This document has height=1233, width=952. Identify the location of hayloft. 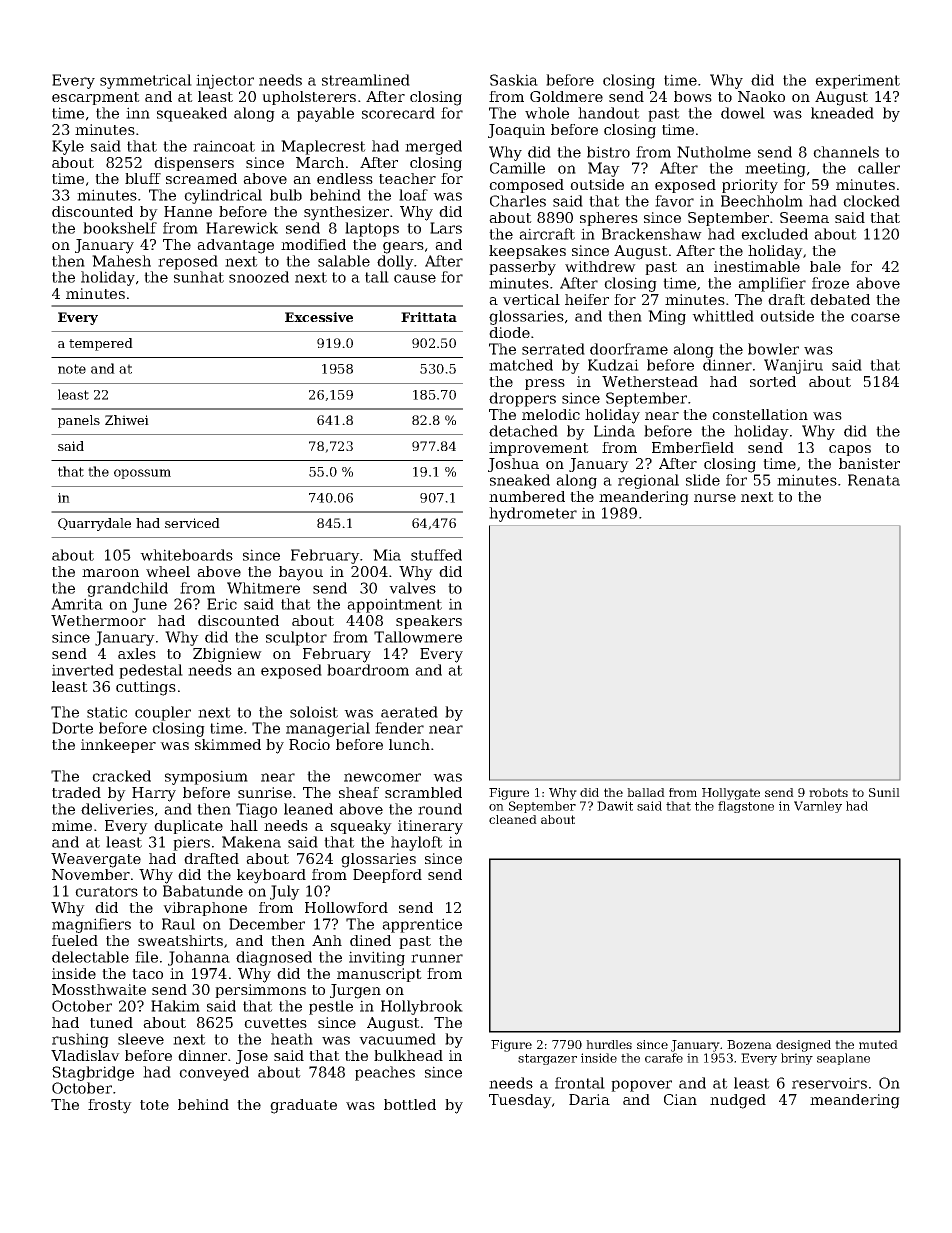
(417, 843).
